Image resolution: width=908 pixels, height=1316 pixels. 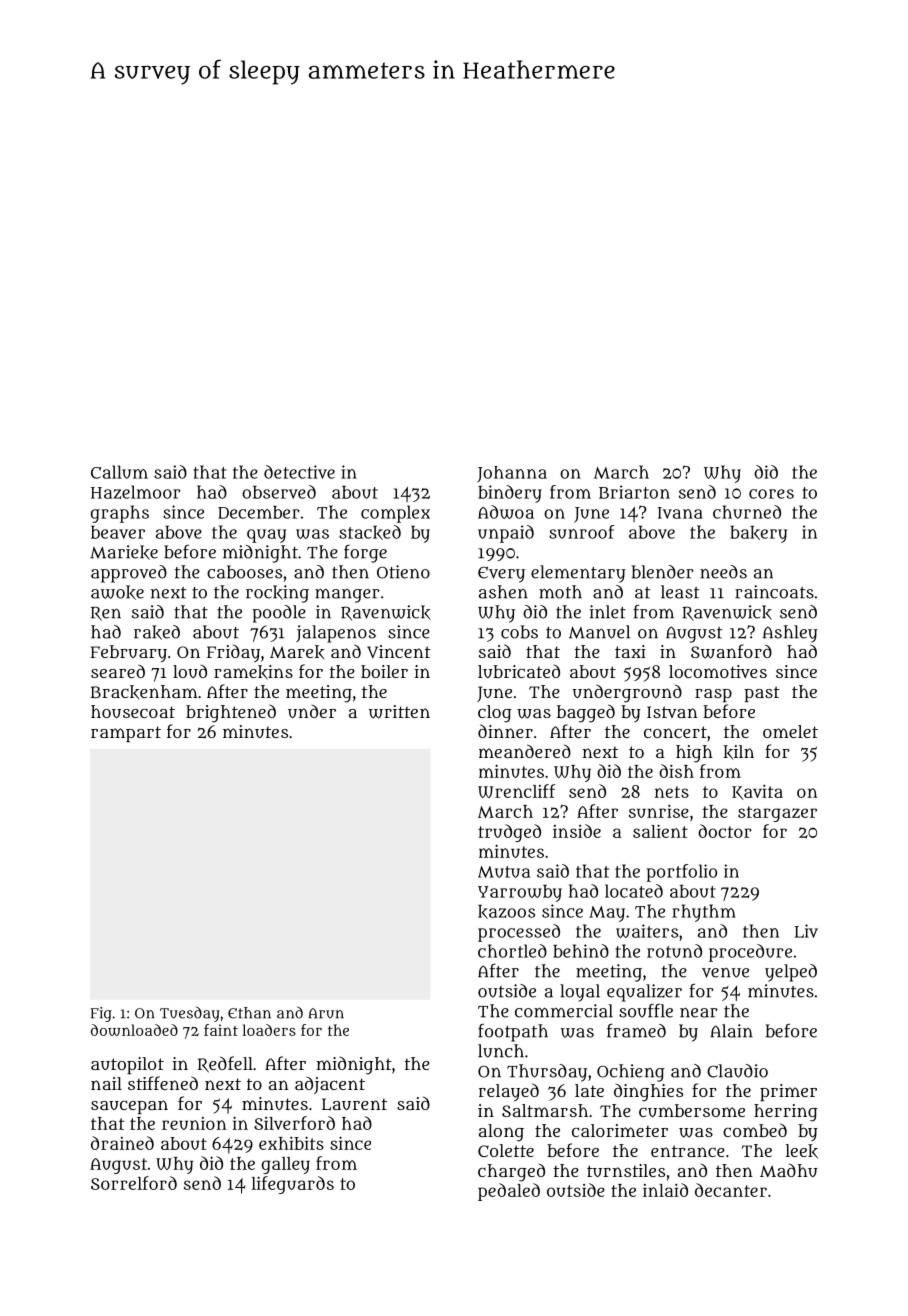 What do you see at coordinates (157, 632) in the image?
I see `raked` at bounding box center [157, 632].
